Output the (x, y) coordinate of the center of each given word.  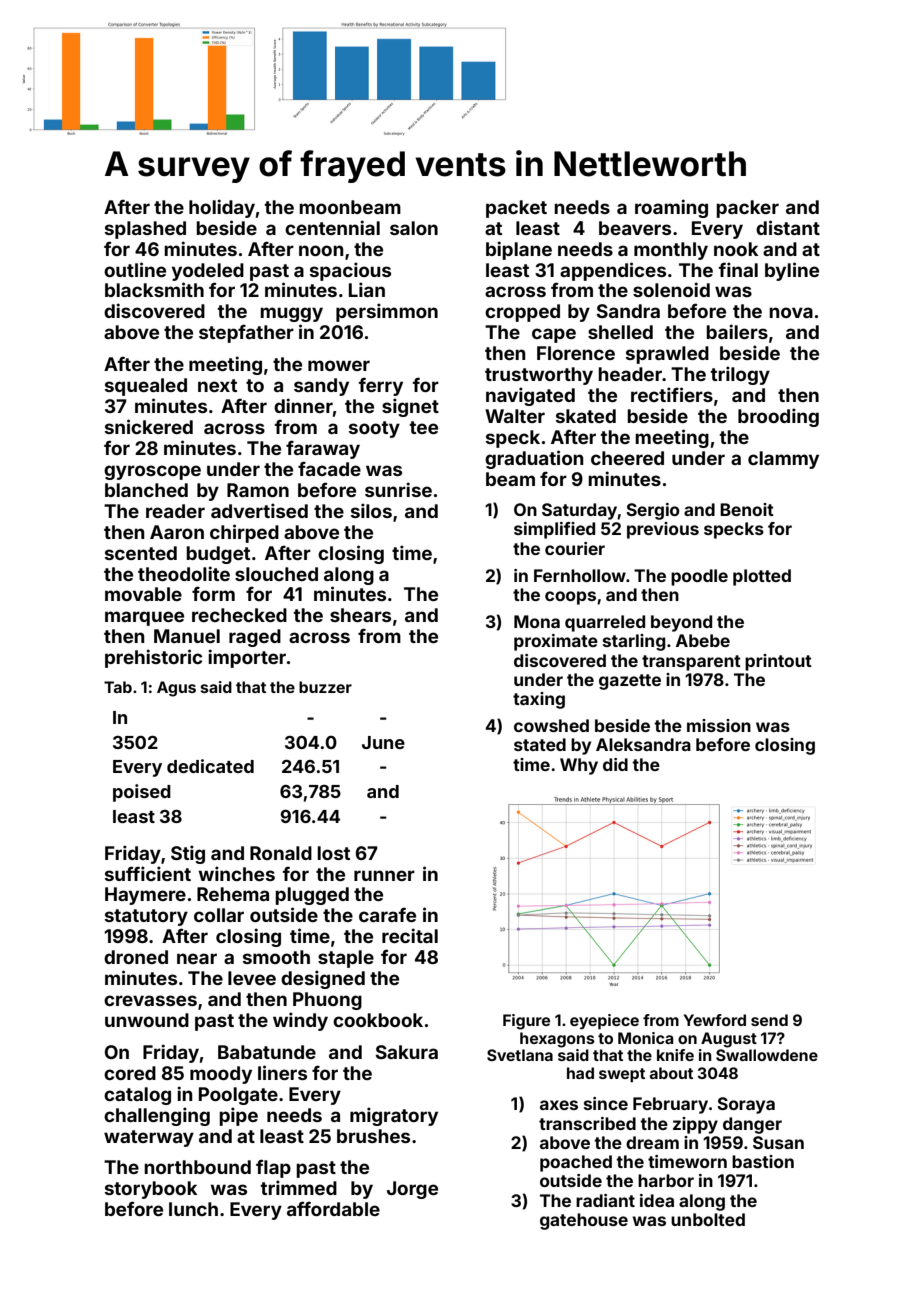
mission (719, 725)
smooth (276, 957)
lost (333, 853)
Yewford (715, 1020)
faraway (323, 449)
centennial (332, 227)
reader (175, 511)
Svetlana (520, 1055)
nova (791, 312)
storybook (151, 1190)
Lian (367, 289)
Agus (176, 689)
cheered (627, 458)
